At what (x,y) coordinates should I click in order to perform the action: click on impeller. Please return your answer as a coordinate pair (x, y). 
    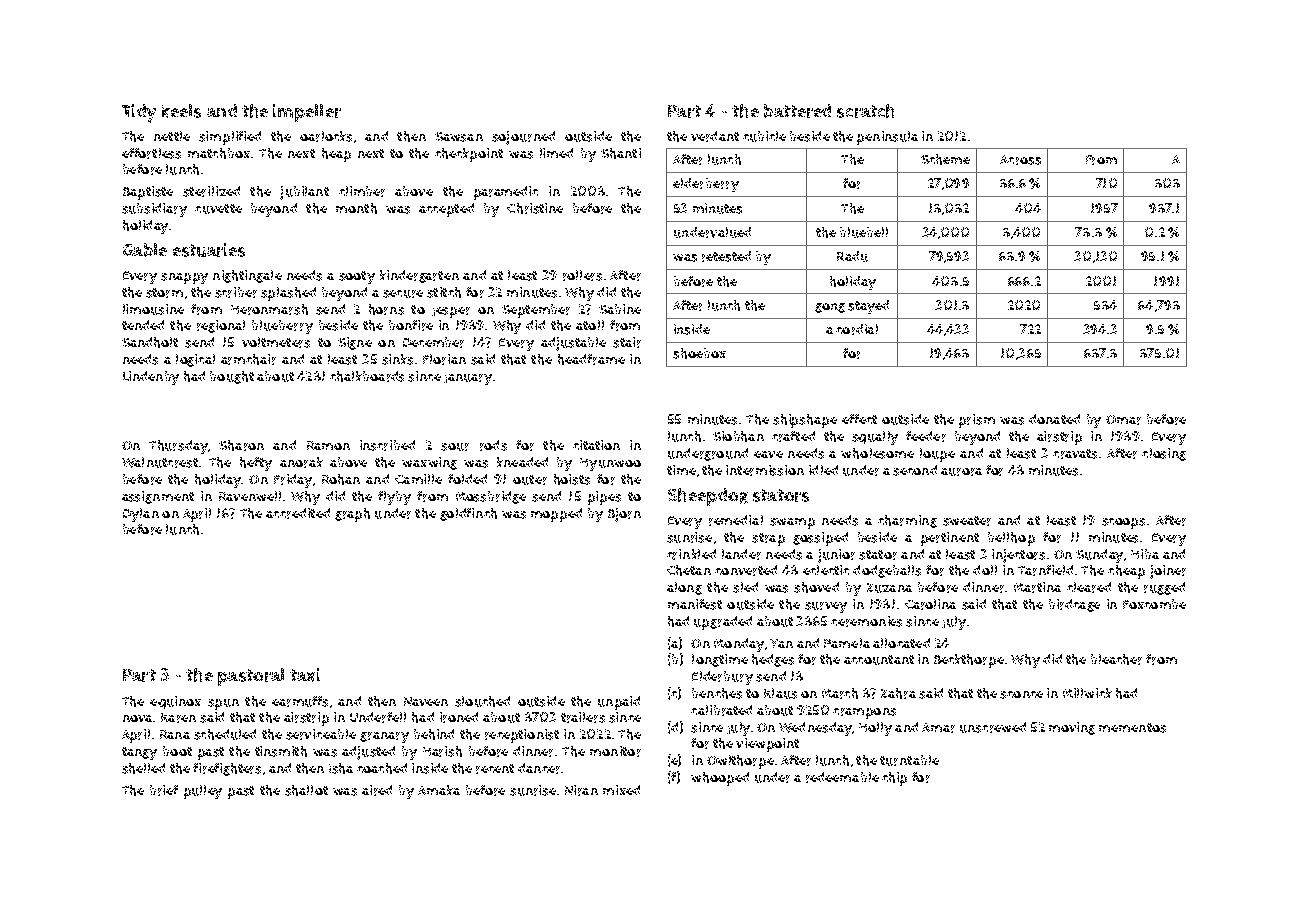
    Looking at the image, I should click on (307, 113).
